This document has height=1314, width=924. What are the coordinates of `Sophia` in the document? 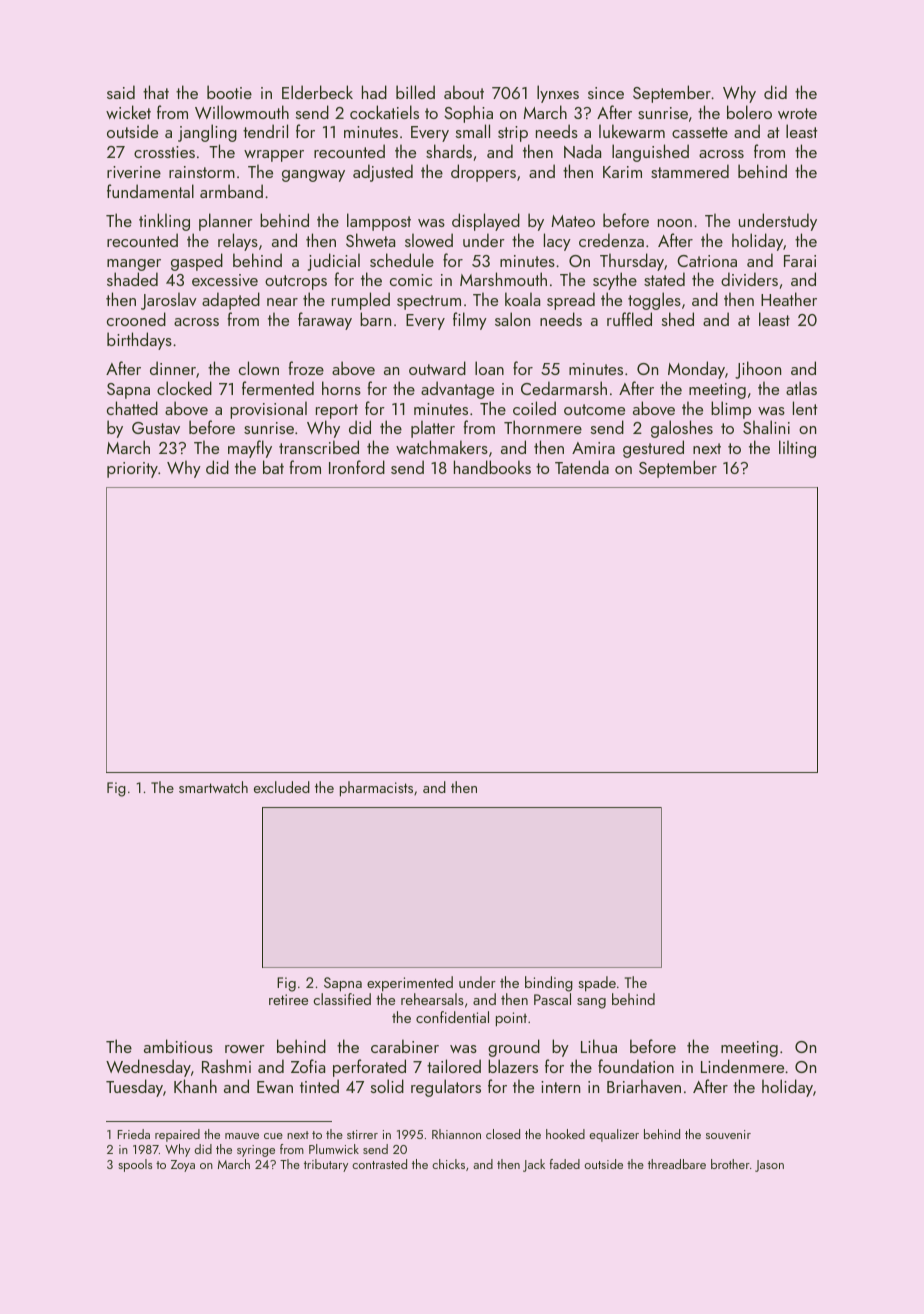 It's located at (468, 114).
